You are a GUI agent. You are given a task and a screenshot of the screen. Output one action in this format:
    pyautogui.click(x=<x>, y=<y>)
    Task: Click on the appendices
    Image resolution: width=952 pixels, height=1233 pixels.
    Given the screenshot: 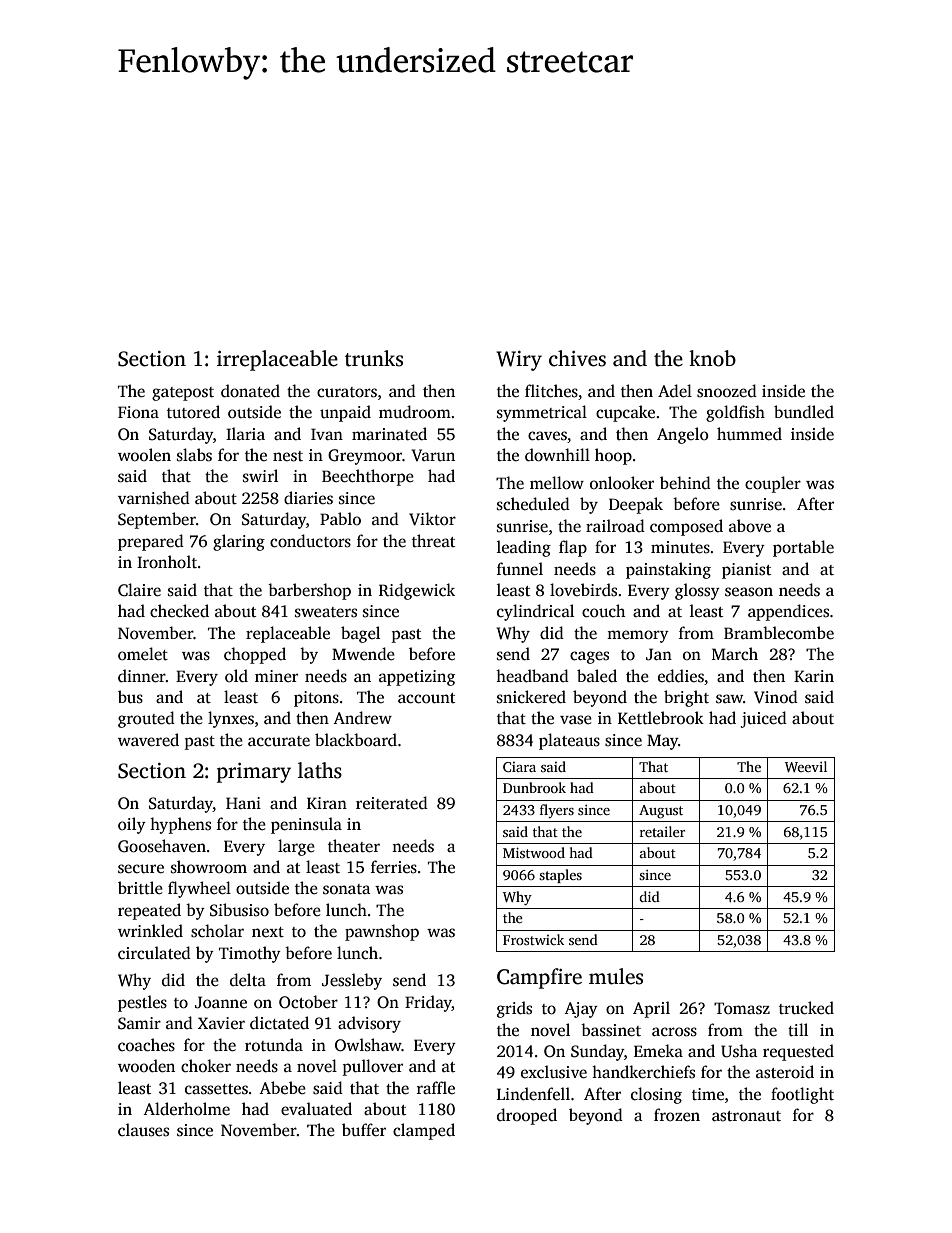 What is the action you would take?
    pyautogui.click(x=788, y=612)
